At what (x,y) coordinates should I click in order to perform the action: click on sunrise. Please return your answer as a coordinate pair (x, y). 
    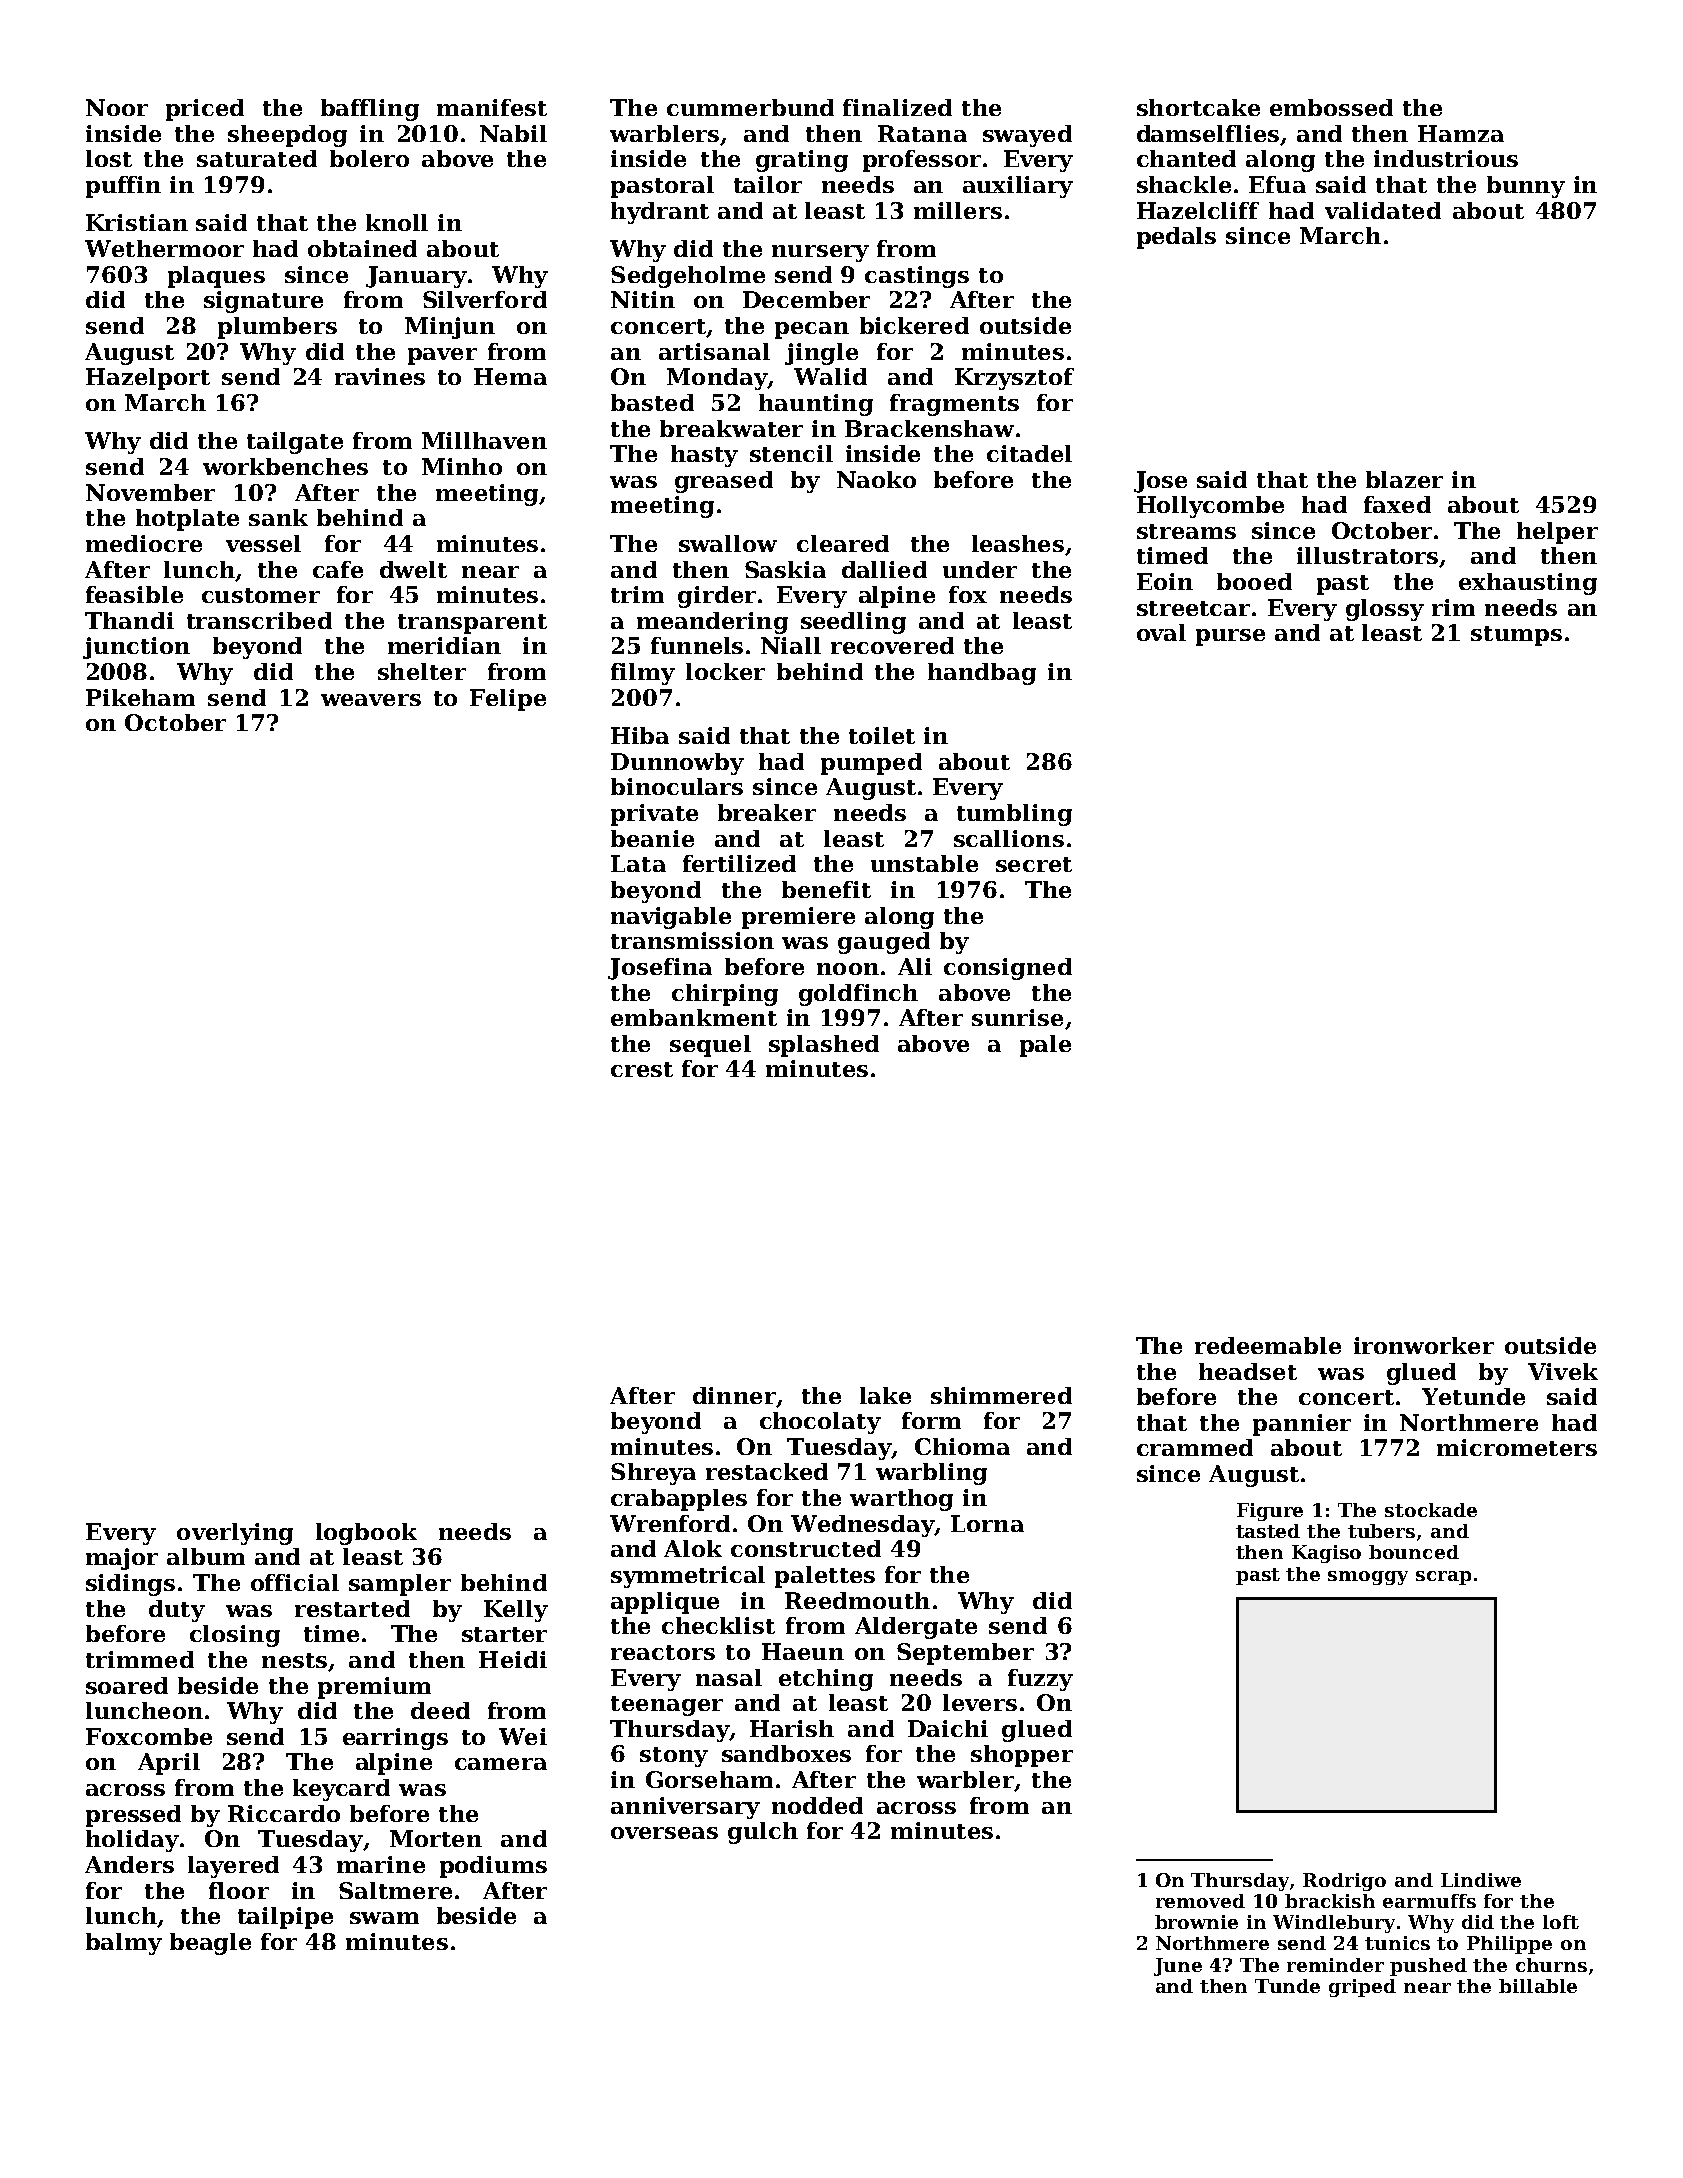
    Looking at the image, I should click on (1017, 1017).
